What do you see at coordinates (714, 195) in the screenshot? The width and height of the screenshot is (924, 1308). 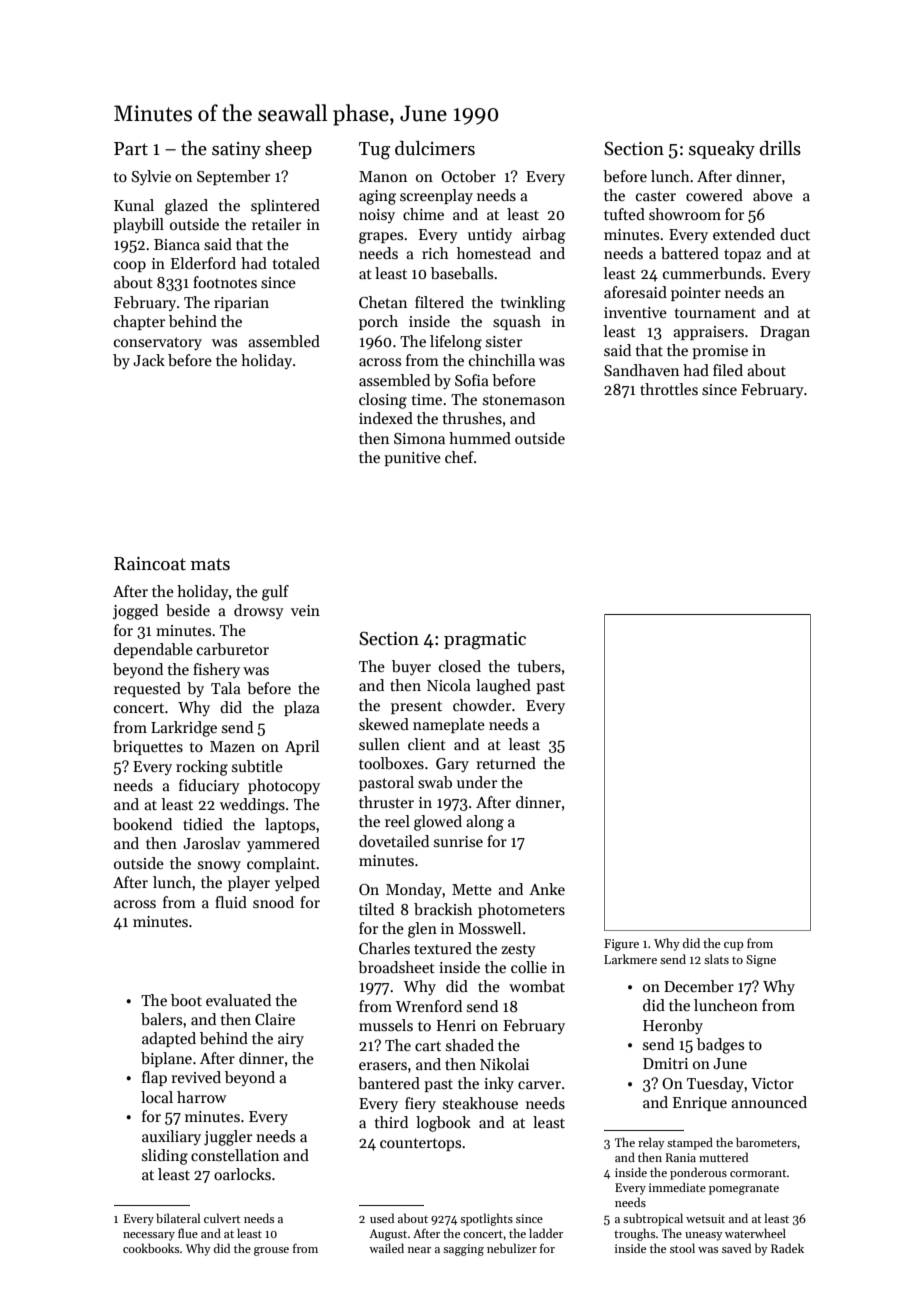 I see `cowered` at bounding box center [714, 195].
